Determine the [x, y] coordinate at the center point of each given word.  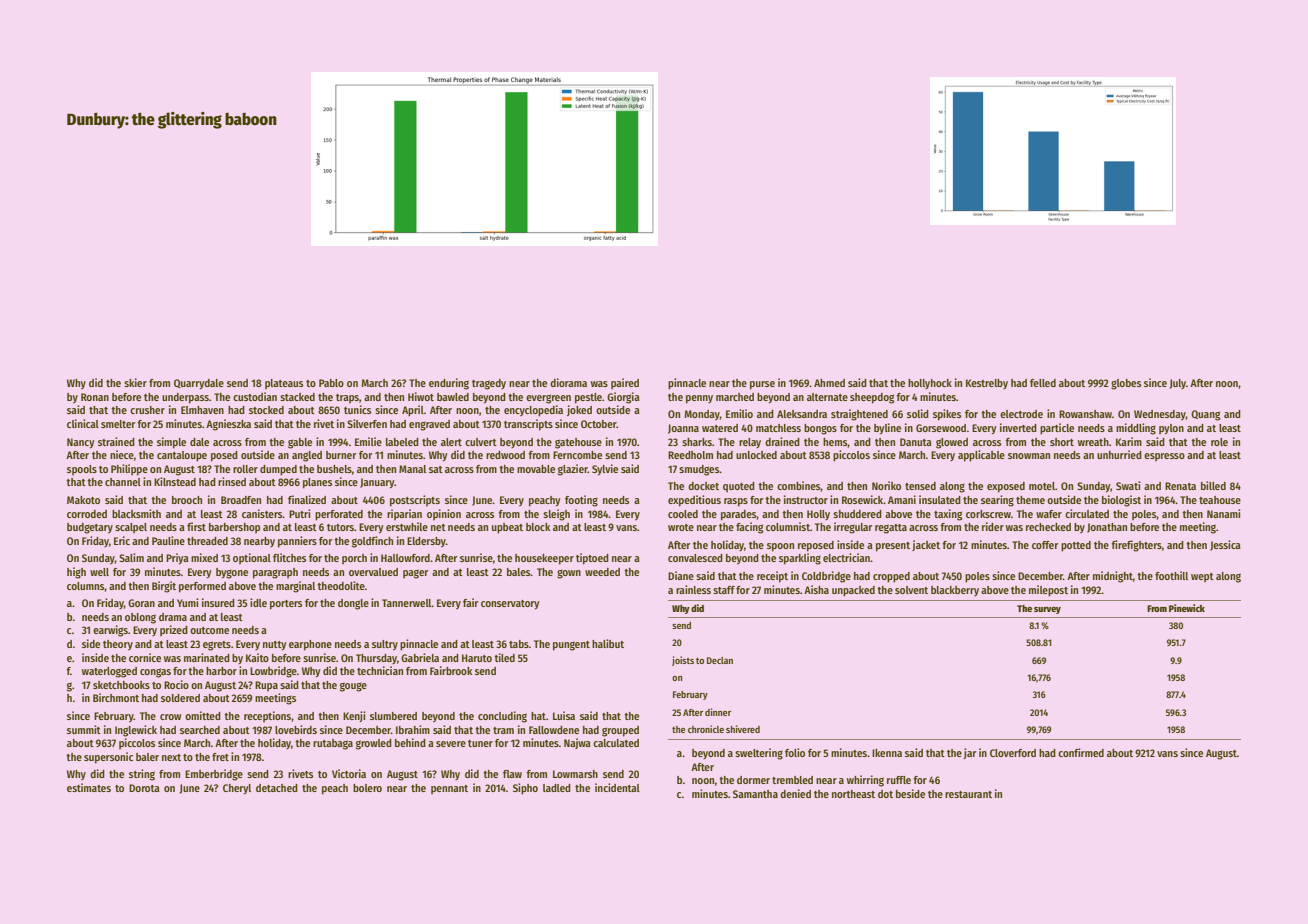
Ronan [95, 397]
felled [1043, 383]
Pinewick [1187, 608]
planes [317, 483]
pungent [571, 646]
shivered [743, 729]
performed [202, 587]
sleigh [556, 515]
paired [625, 383]
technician [380, 670]
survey [1047, 610]
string [142, 775]
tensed [920, 486]
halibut [608, 643]
